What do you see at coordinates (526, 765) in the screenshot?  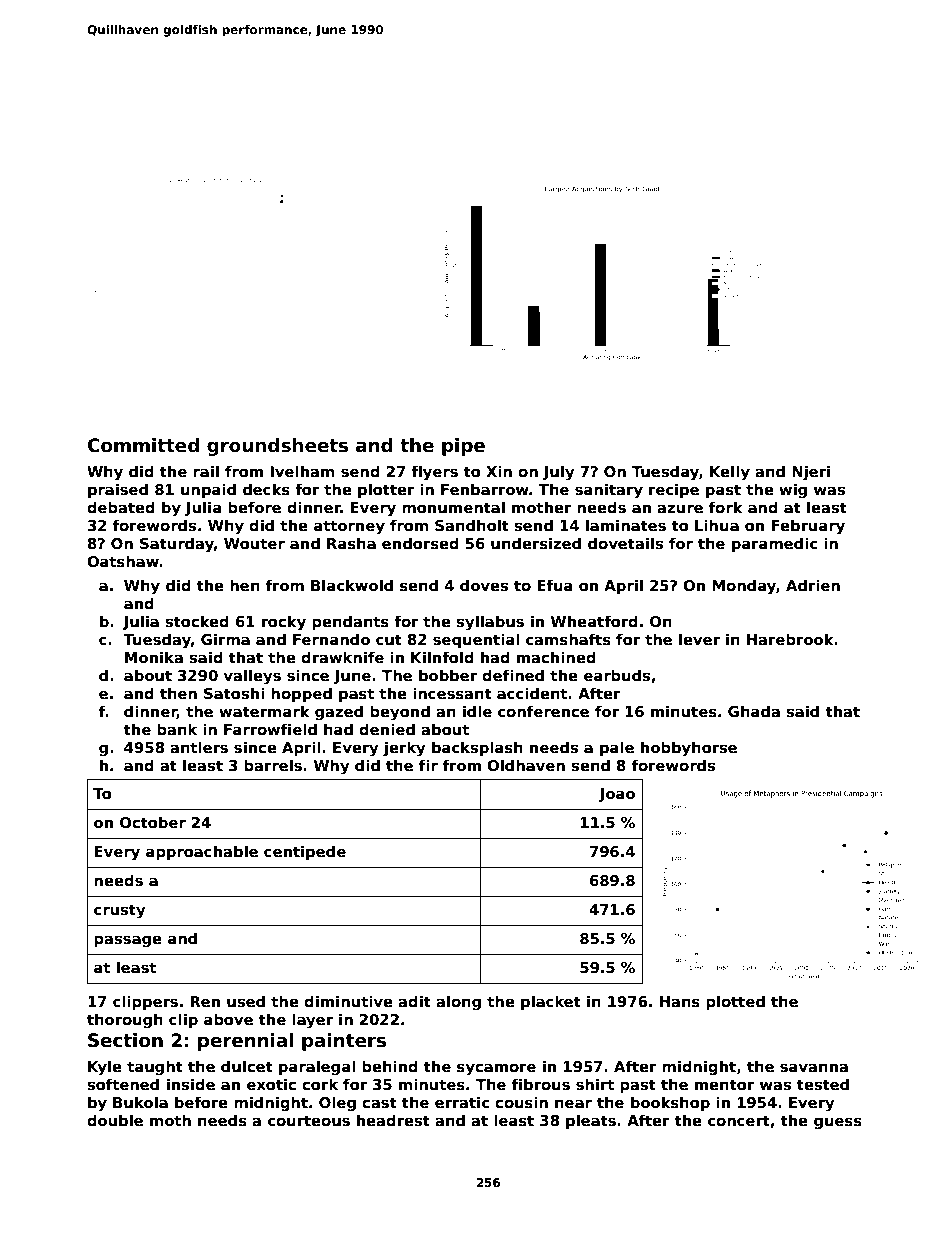 I see `Oldhaven` at bounding box center [526, 765].
